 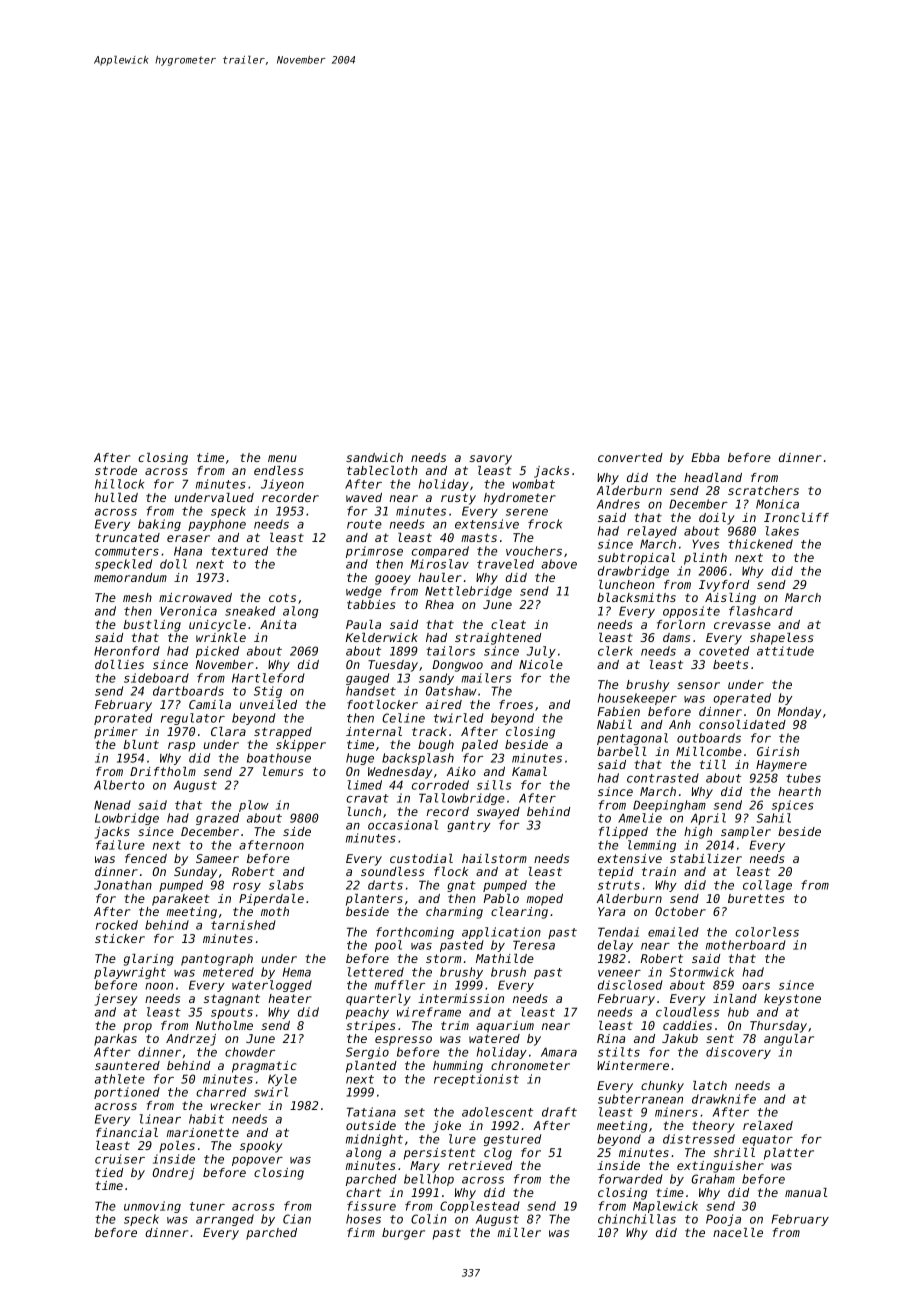 I want to click on keystone, so click(x=792, y=1000).
